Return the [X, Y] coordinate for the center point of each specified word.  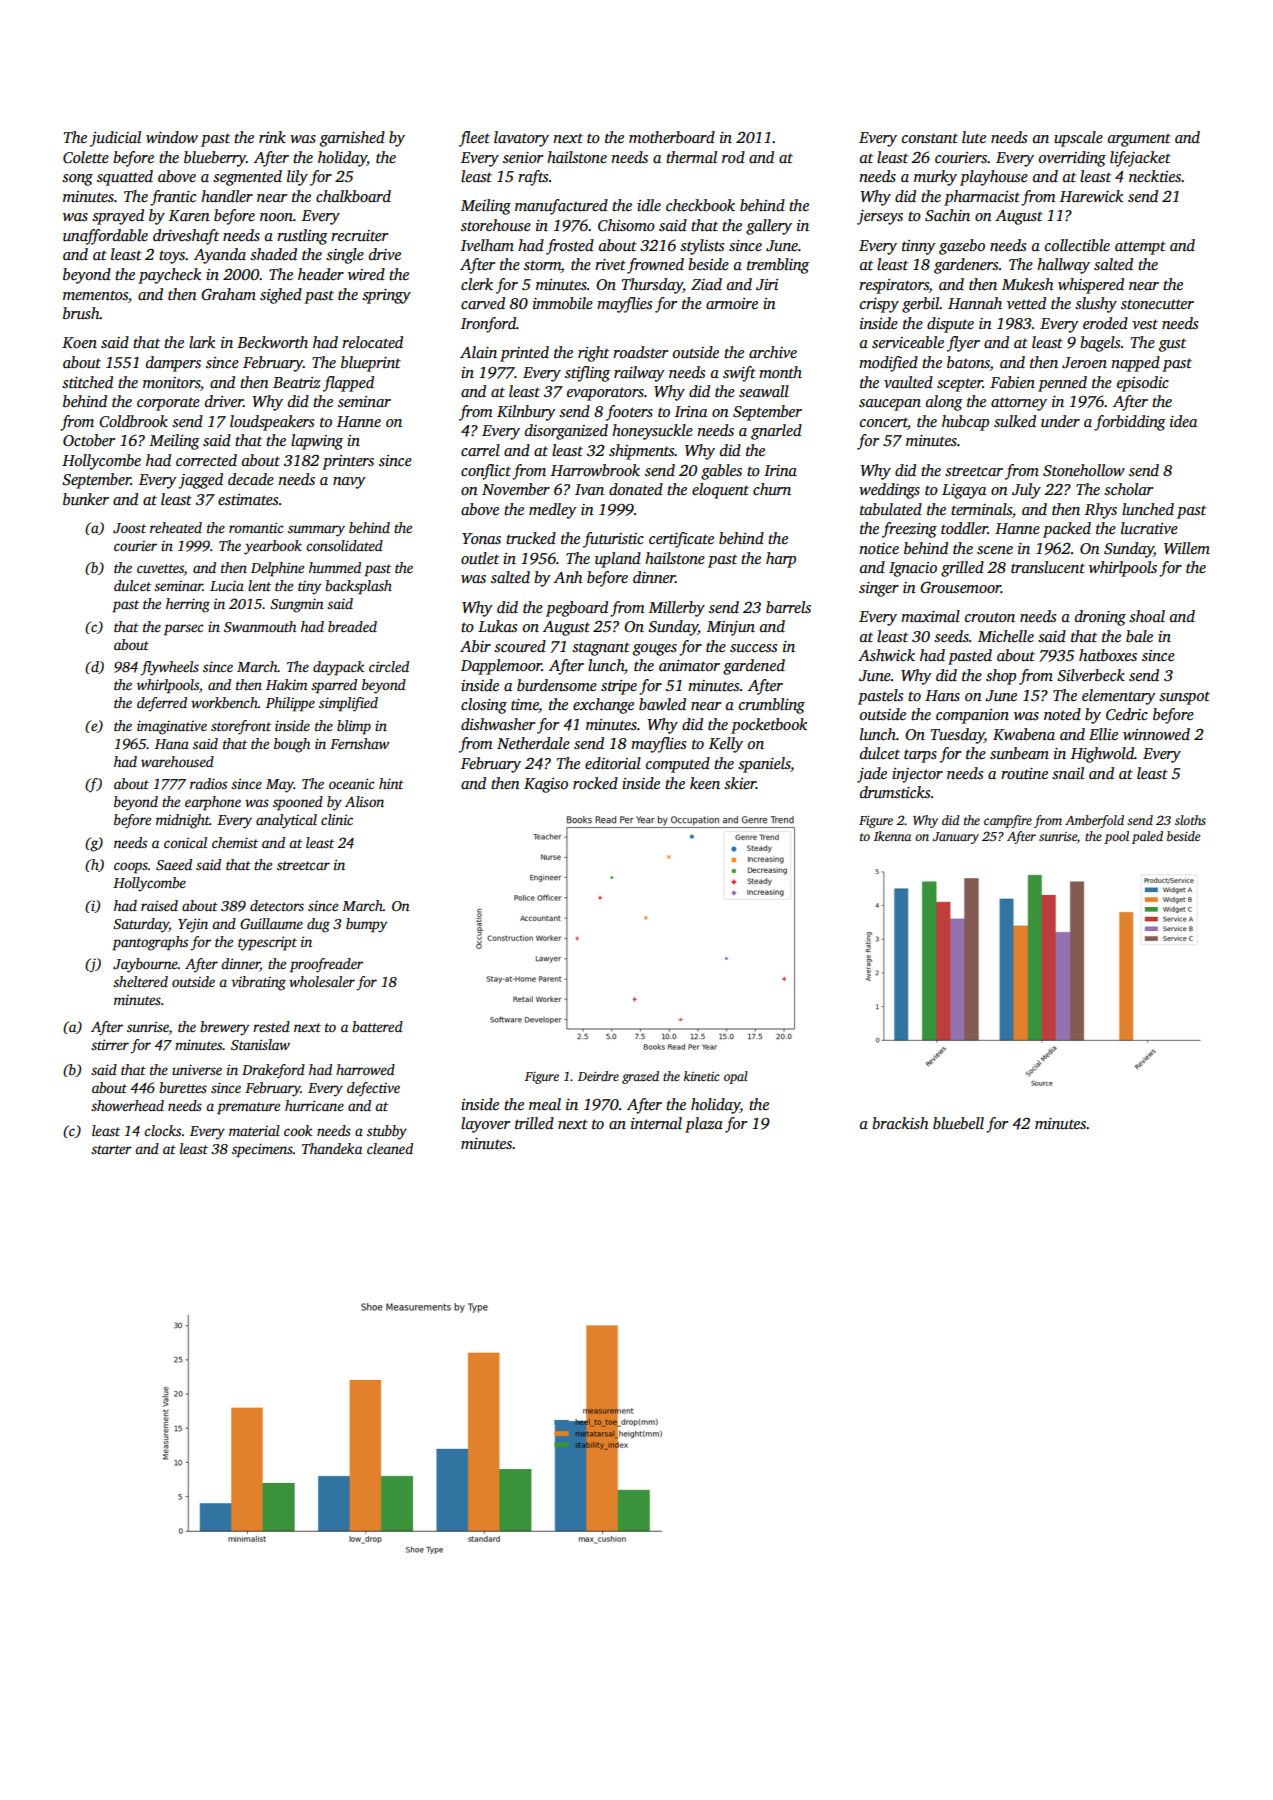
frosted [570, 247]
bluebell [958, 1123]
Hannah [975, 303]
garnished [352, 139]
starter [111, 1149]
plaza [704, 1125]
